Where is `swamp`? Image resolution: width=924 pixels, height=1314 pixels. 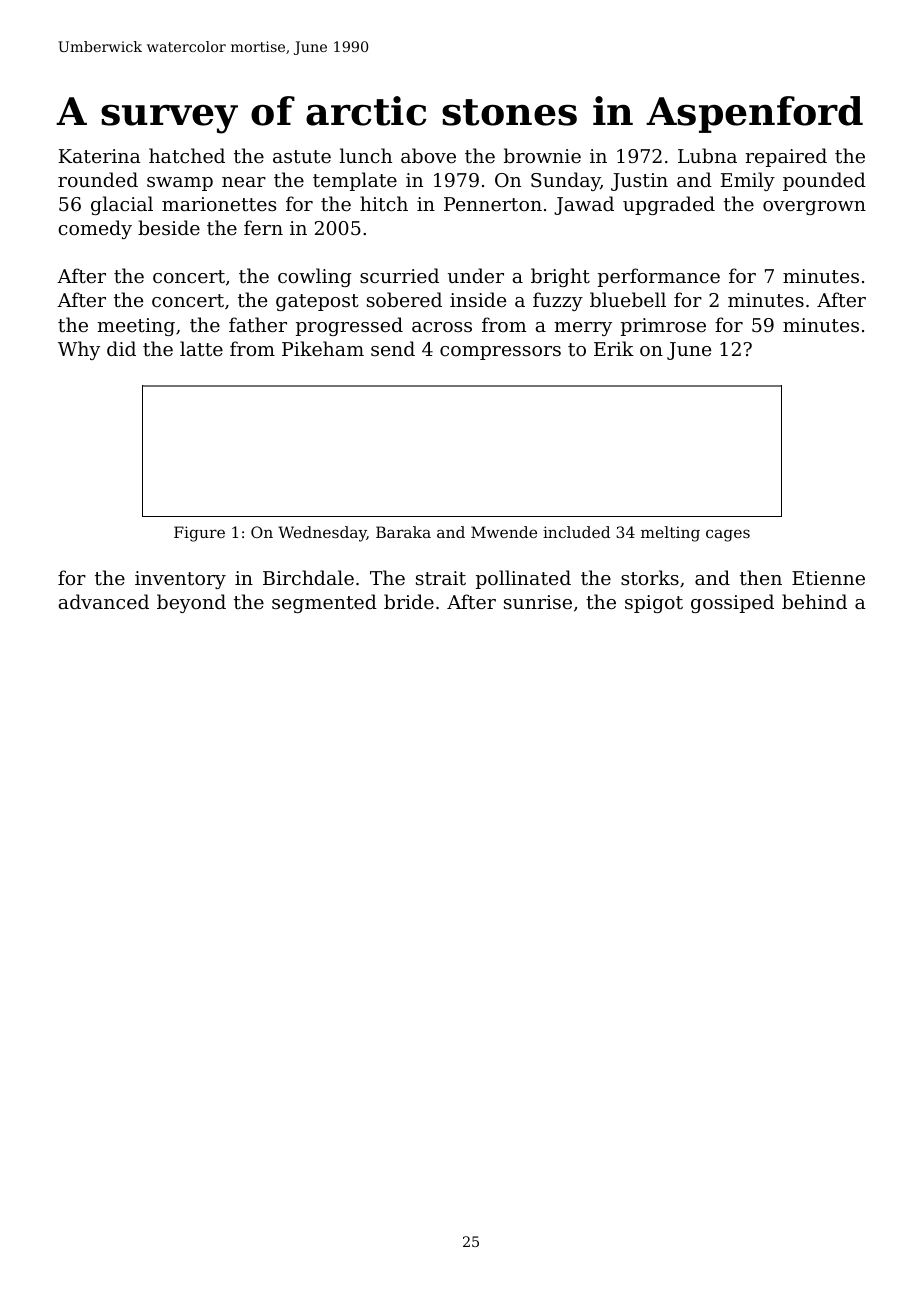
swamp is located at coordinates (180, 184).
